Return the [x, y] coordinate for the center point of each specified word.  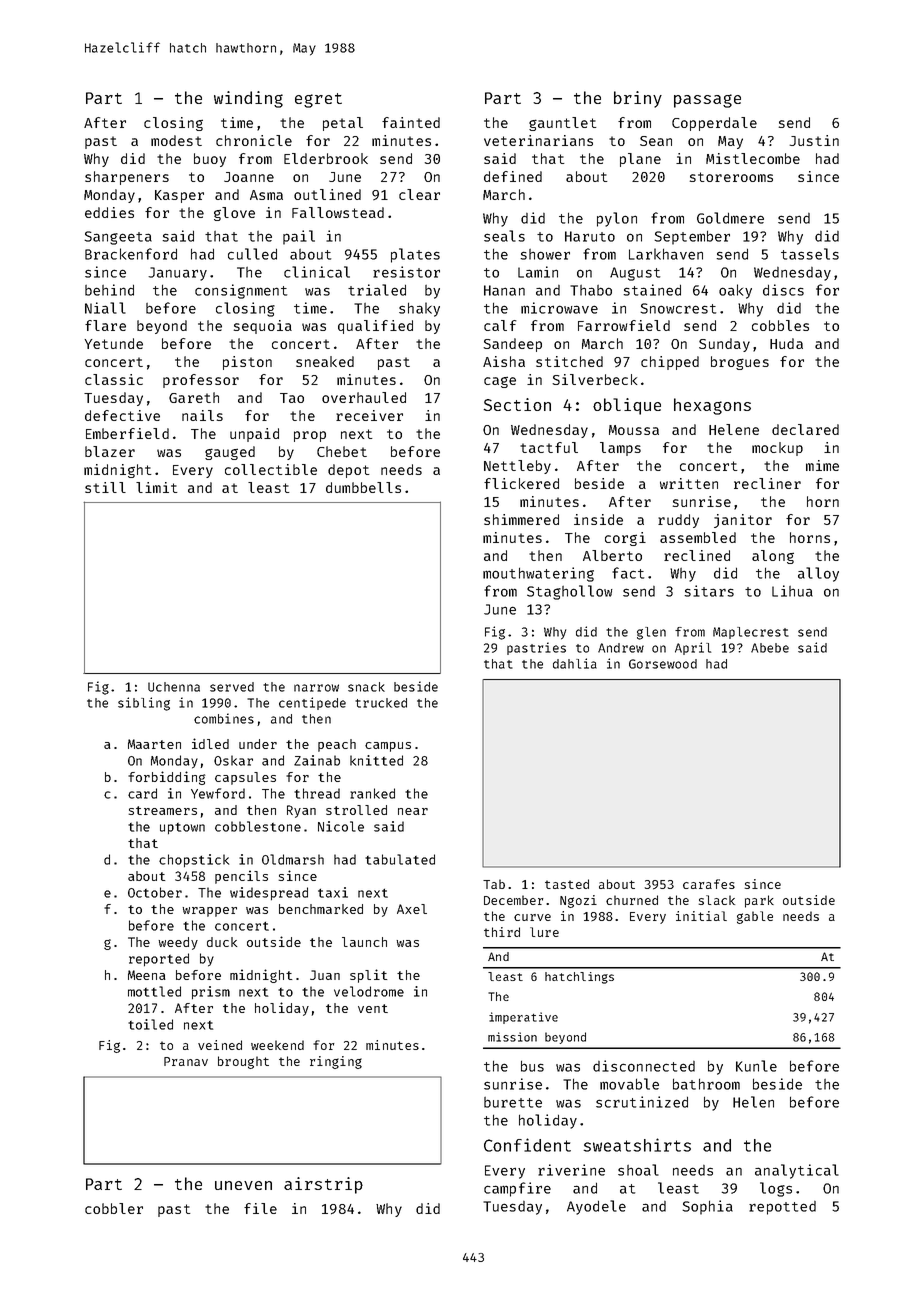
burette [513, 1102]
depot [348, 471]
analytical [797, 1171]
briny [638, 99]
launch [364, 942]
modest [176, 140]
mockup [777, 449]
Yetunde [113, 343]
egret [318, 100]
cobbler [114, 1208]
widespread [269, 893]
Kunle [756, 1066]
